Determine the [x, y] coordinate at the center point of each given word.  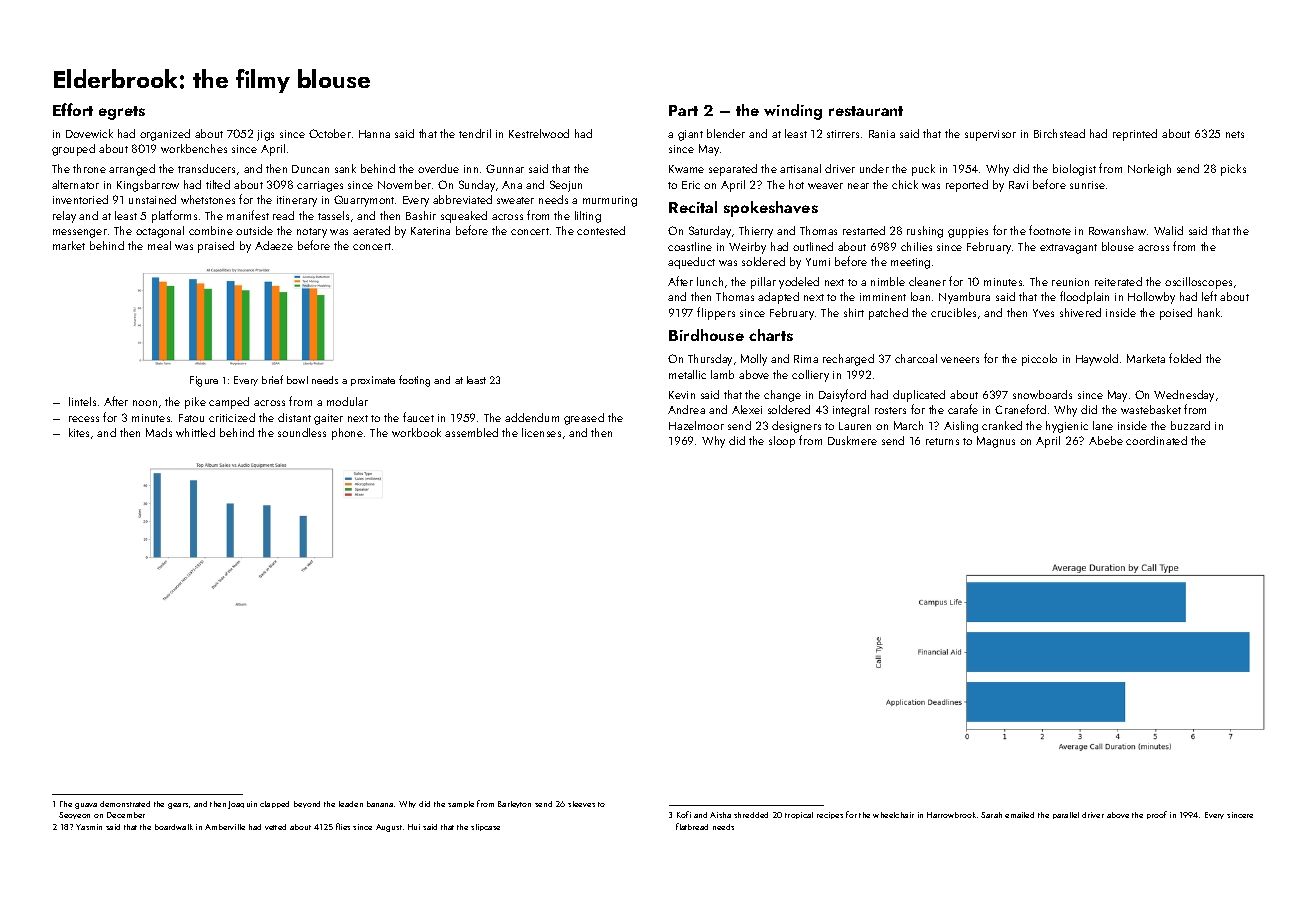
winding [793, 112]
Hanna [374, 134]
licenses [541, 432]
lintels [82, 401]
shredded [751, 815]
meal [159, 245]
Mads [159, 432]
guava [86, 806]
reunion [1070, 282]
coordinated [1156, 440]
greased [584, 419]
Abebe [1106, 440]
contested [601, 230]
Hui [414, 827]
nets [1235, 134]
